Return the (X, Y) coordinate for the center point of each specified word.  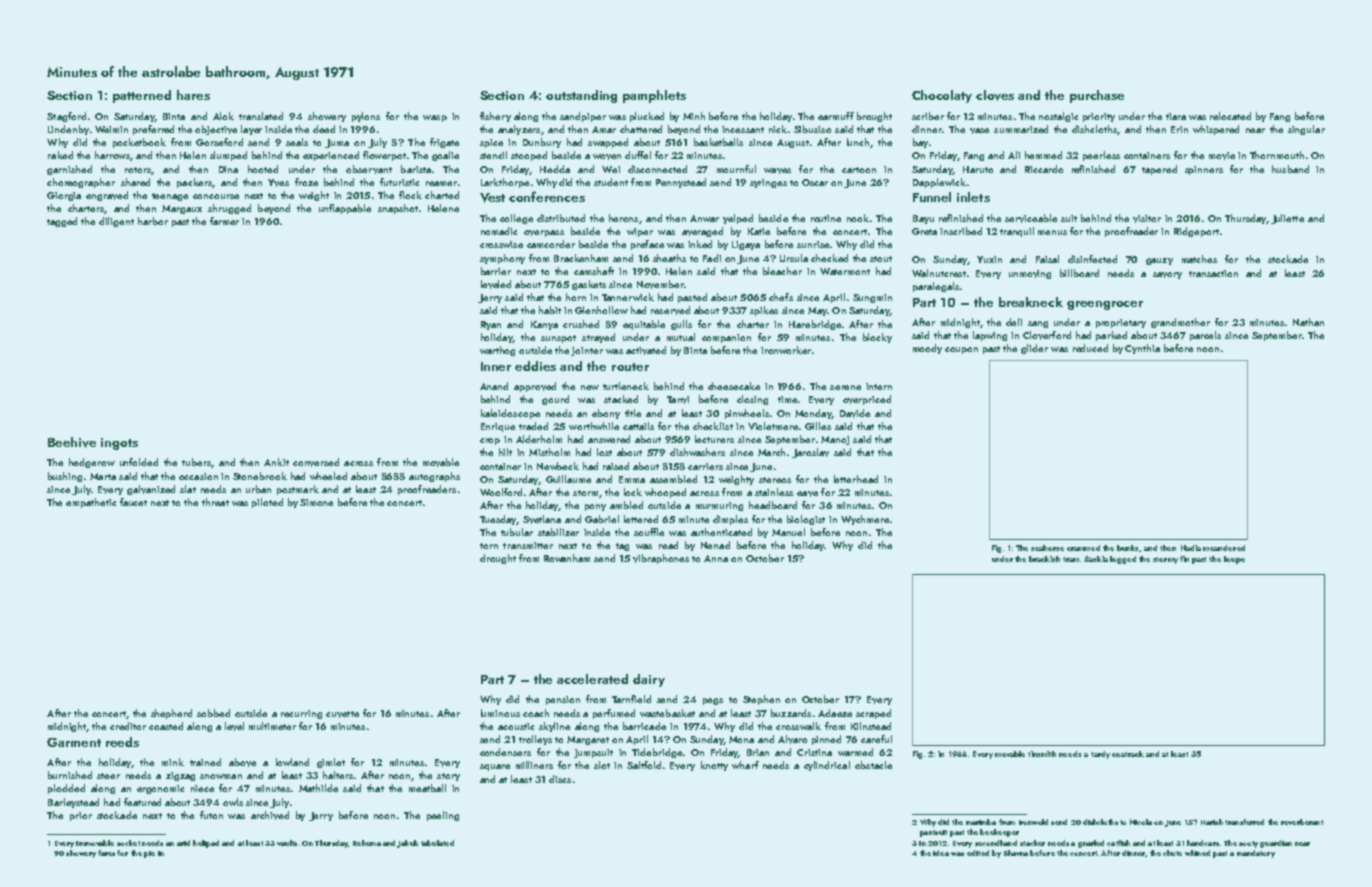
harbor (153, 221)
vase (979, 131)
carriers (705, 466)
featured (142, 802)
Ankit (276, 462)
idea (941, 853)
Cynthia (1142, 349)
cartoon (859, 170)
